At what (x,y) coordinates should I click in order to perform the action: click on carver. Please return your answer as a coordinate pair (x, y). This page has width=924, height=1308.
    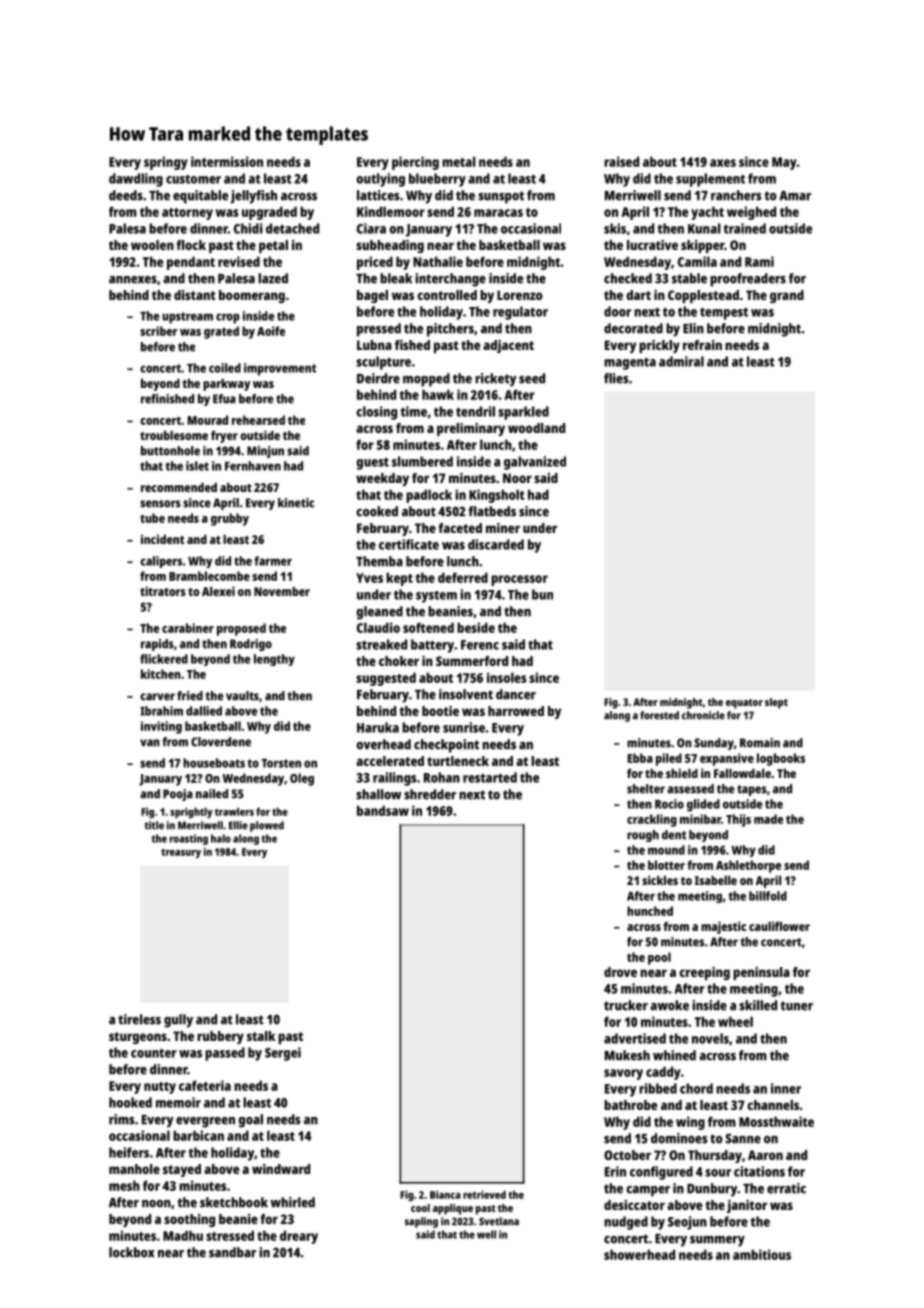
    Looking at the image, I should click on (157, 697).
